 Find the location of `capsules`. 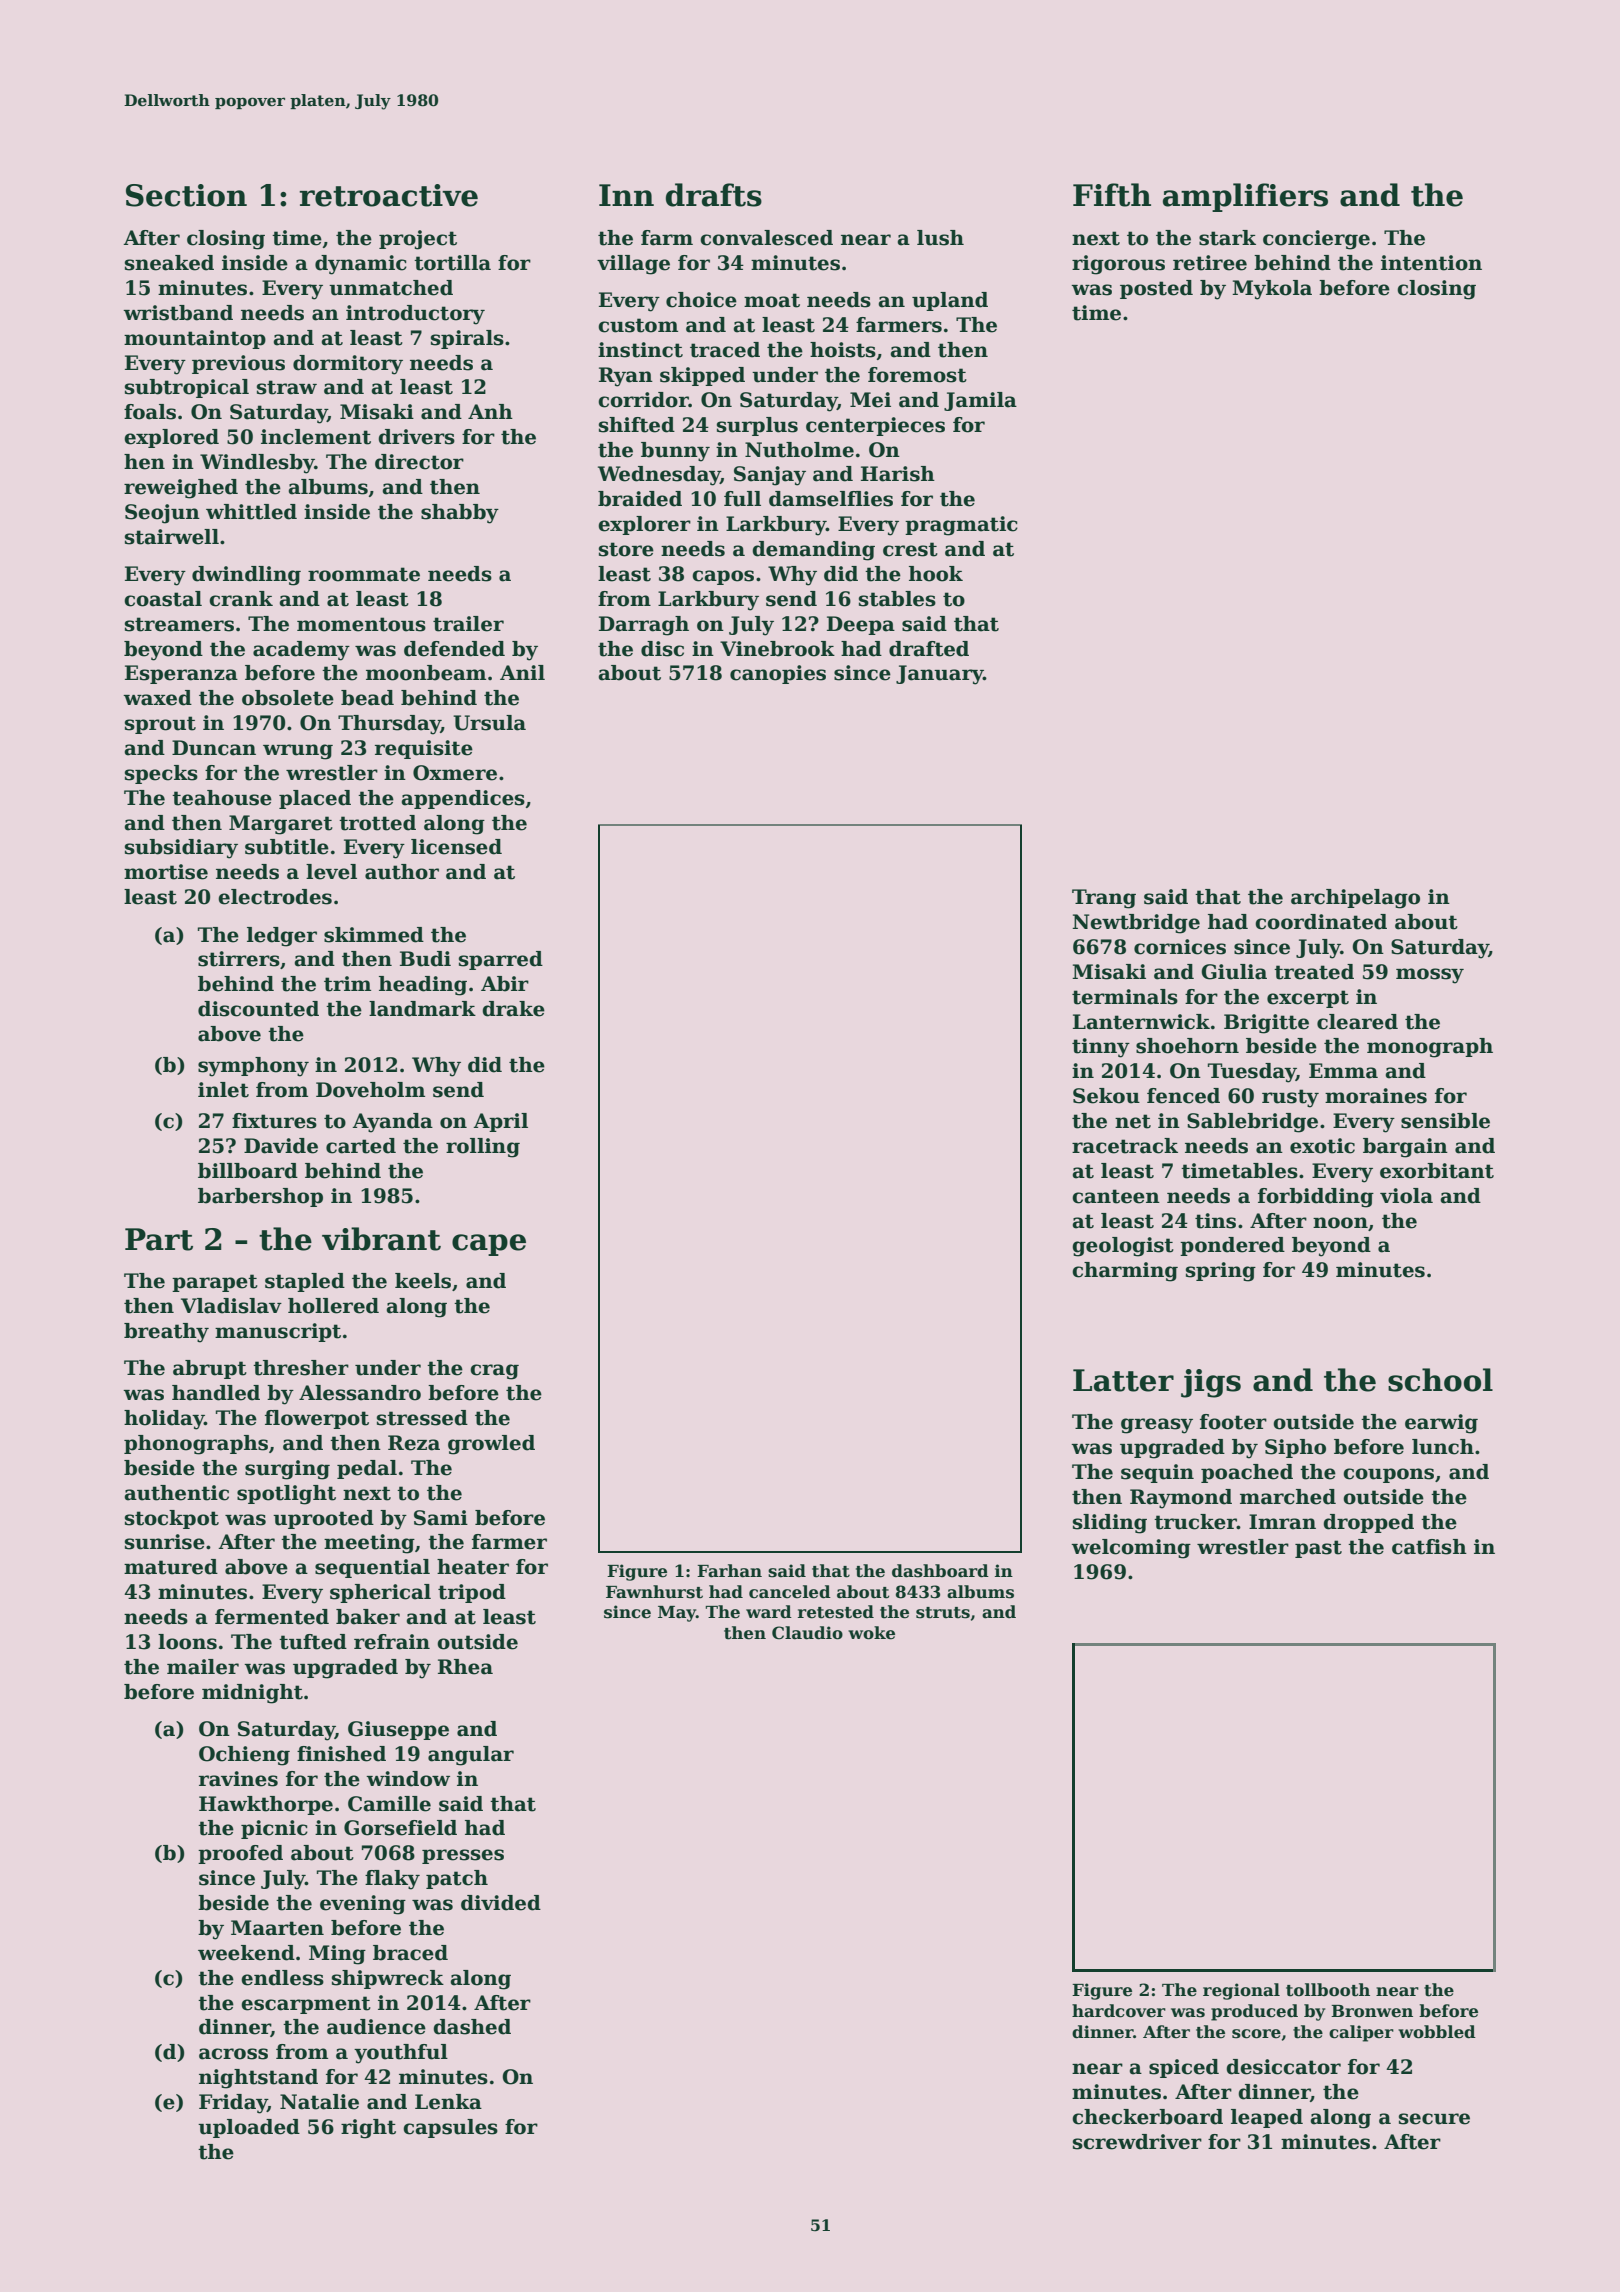

capsules is located at coordinates (450, 2128).
